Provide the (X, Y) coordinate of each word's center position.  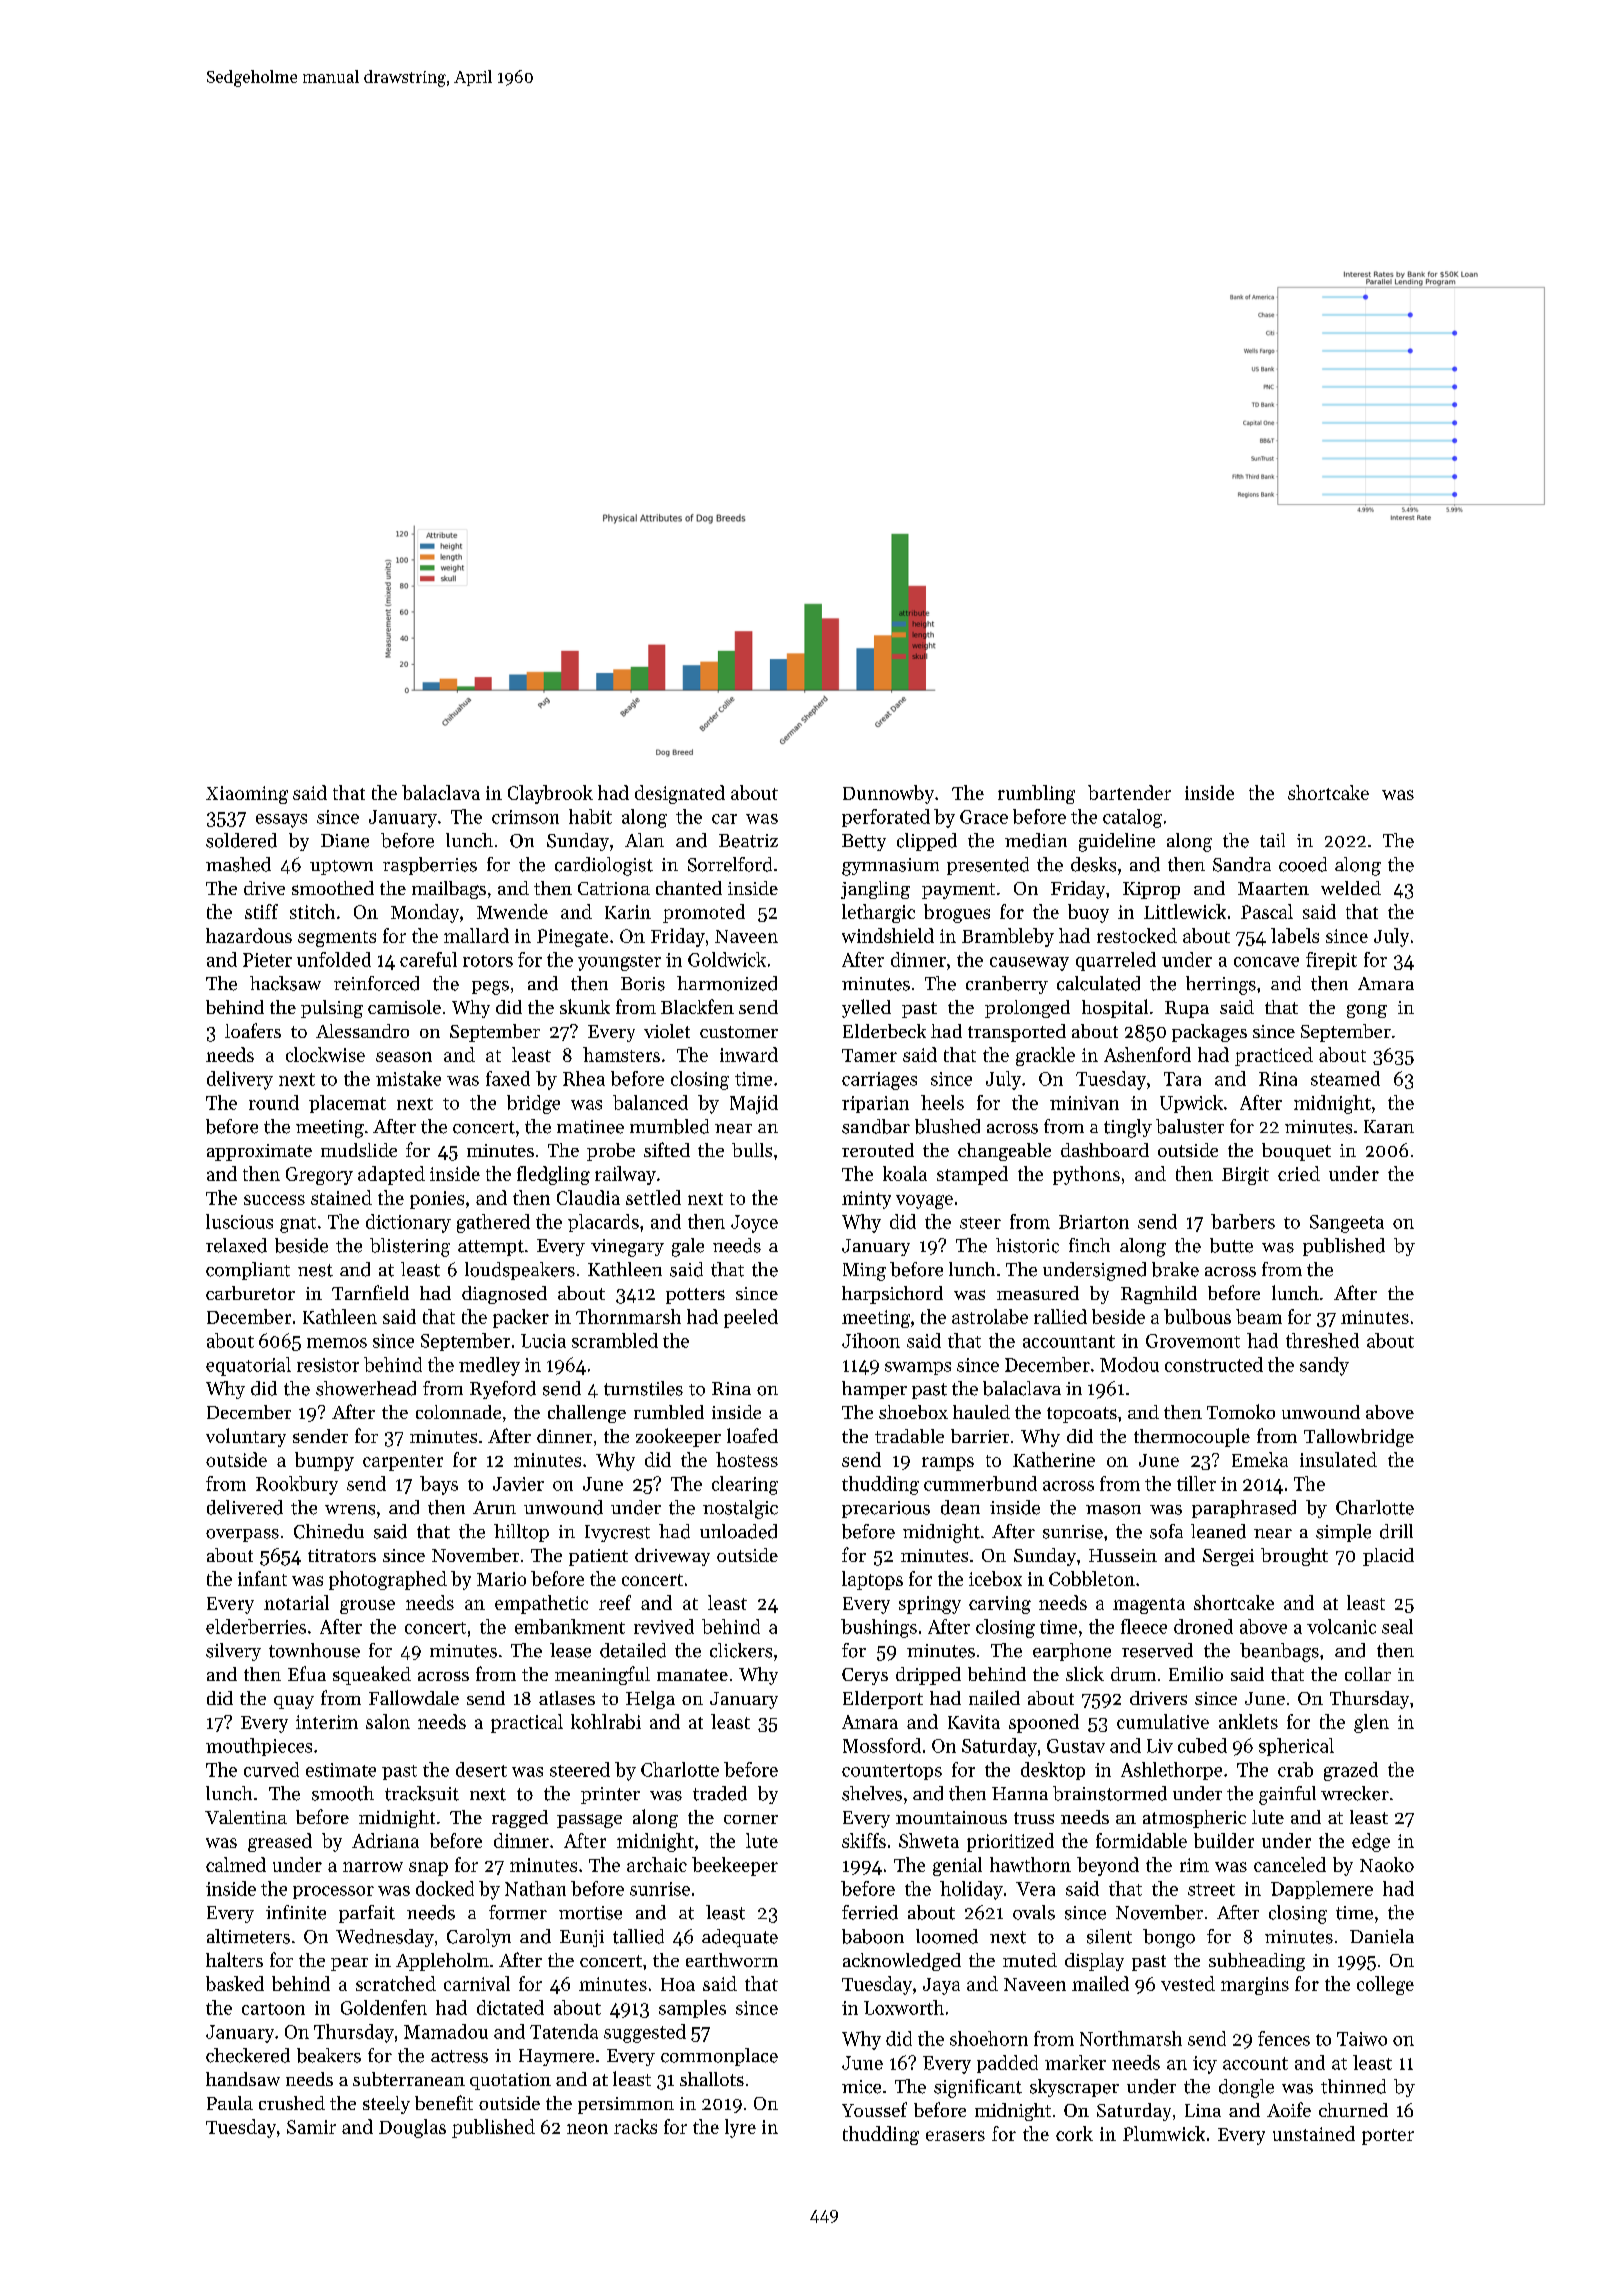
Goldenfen (384, 2007)
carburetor (250, 1293)
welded (1351, 888)
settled (653, 1197)
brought (1294, 1557)
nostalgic (740, 1509)
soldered (241, 840)
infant (262, 1578)
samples (692, 2009)
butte (1231, 1245)
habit (590, 816)
